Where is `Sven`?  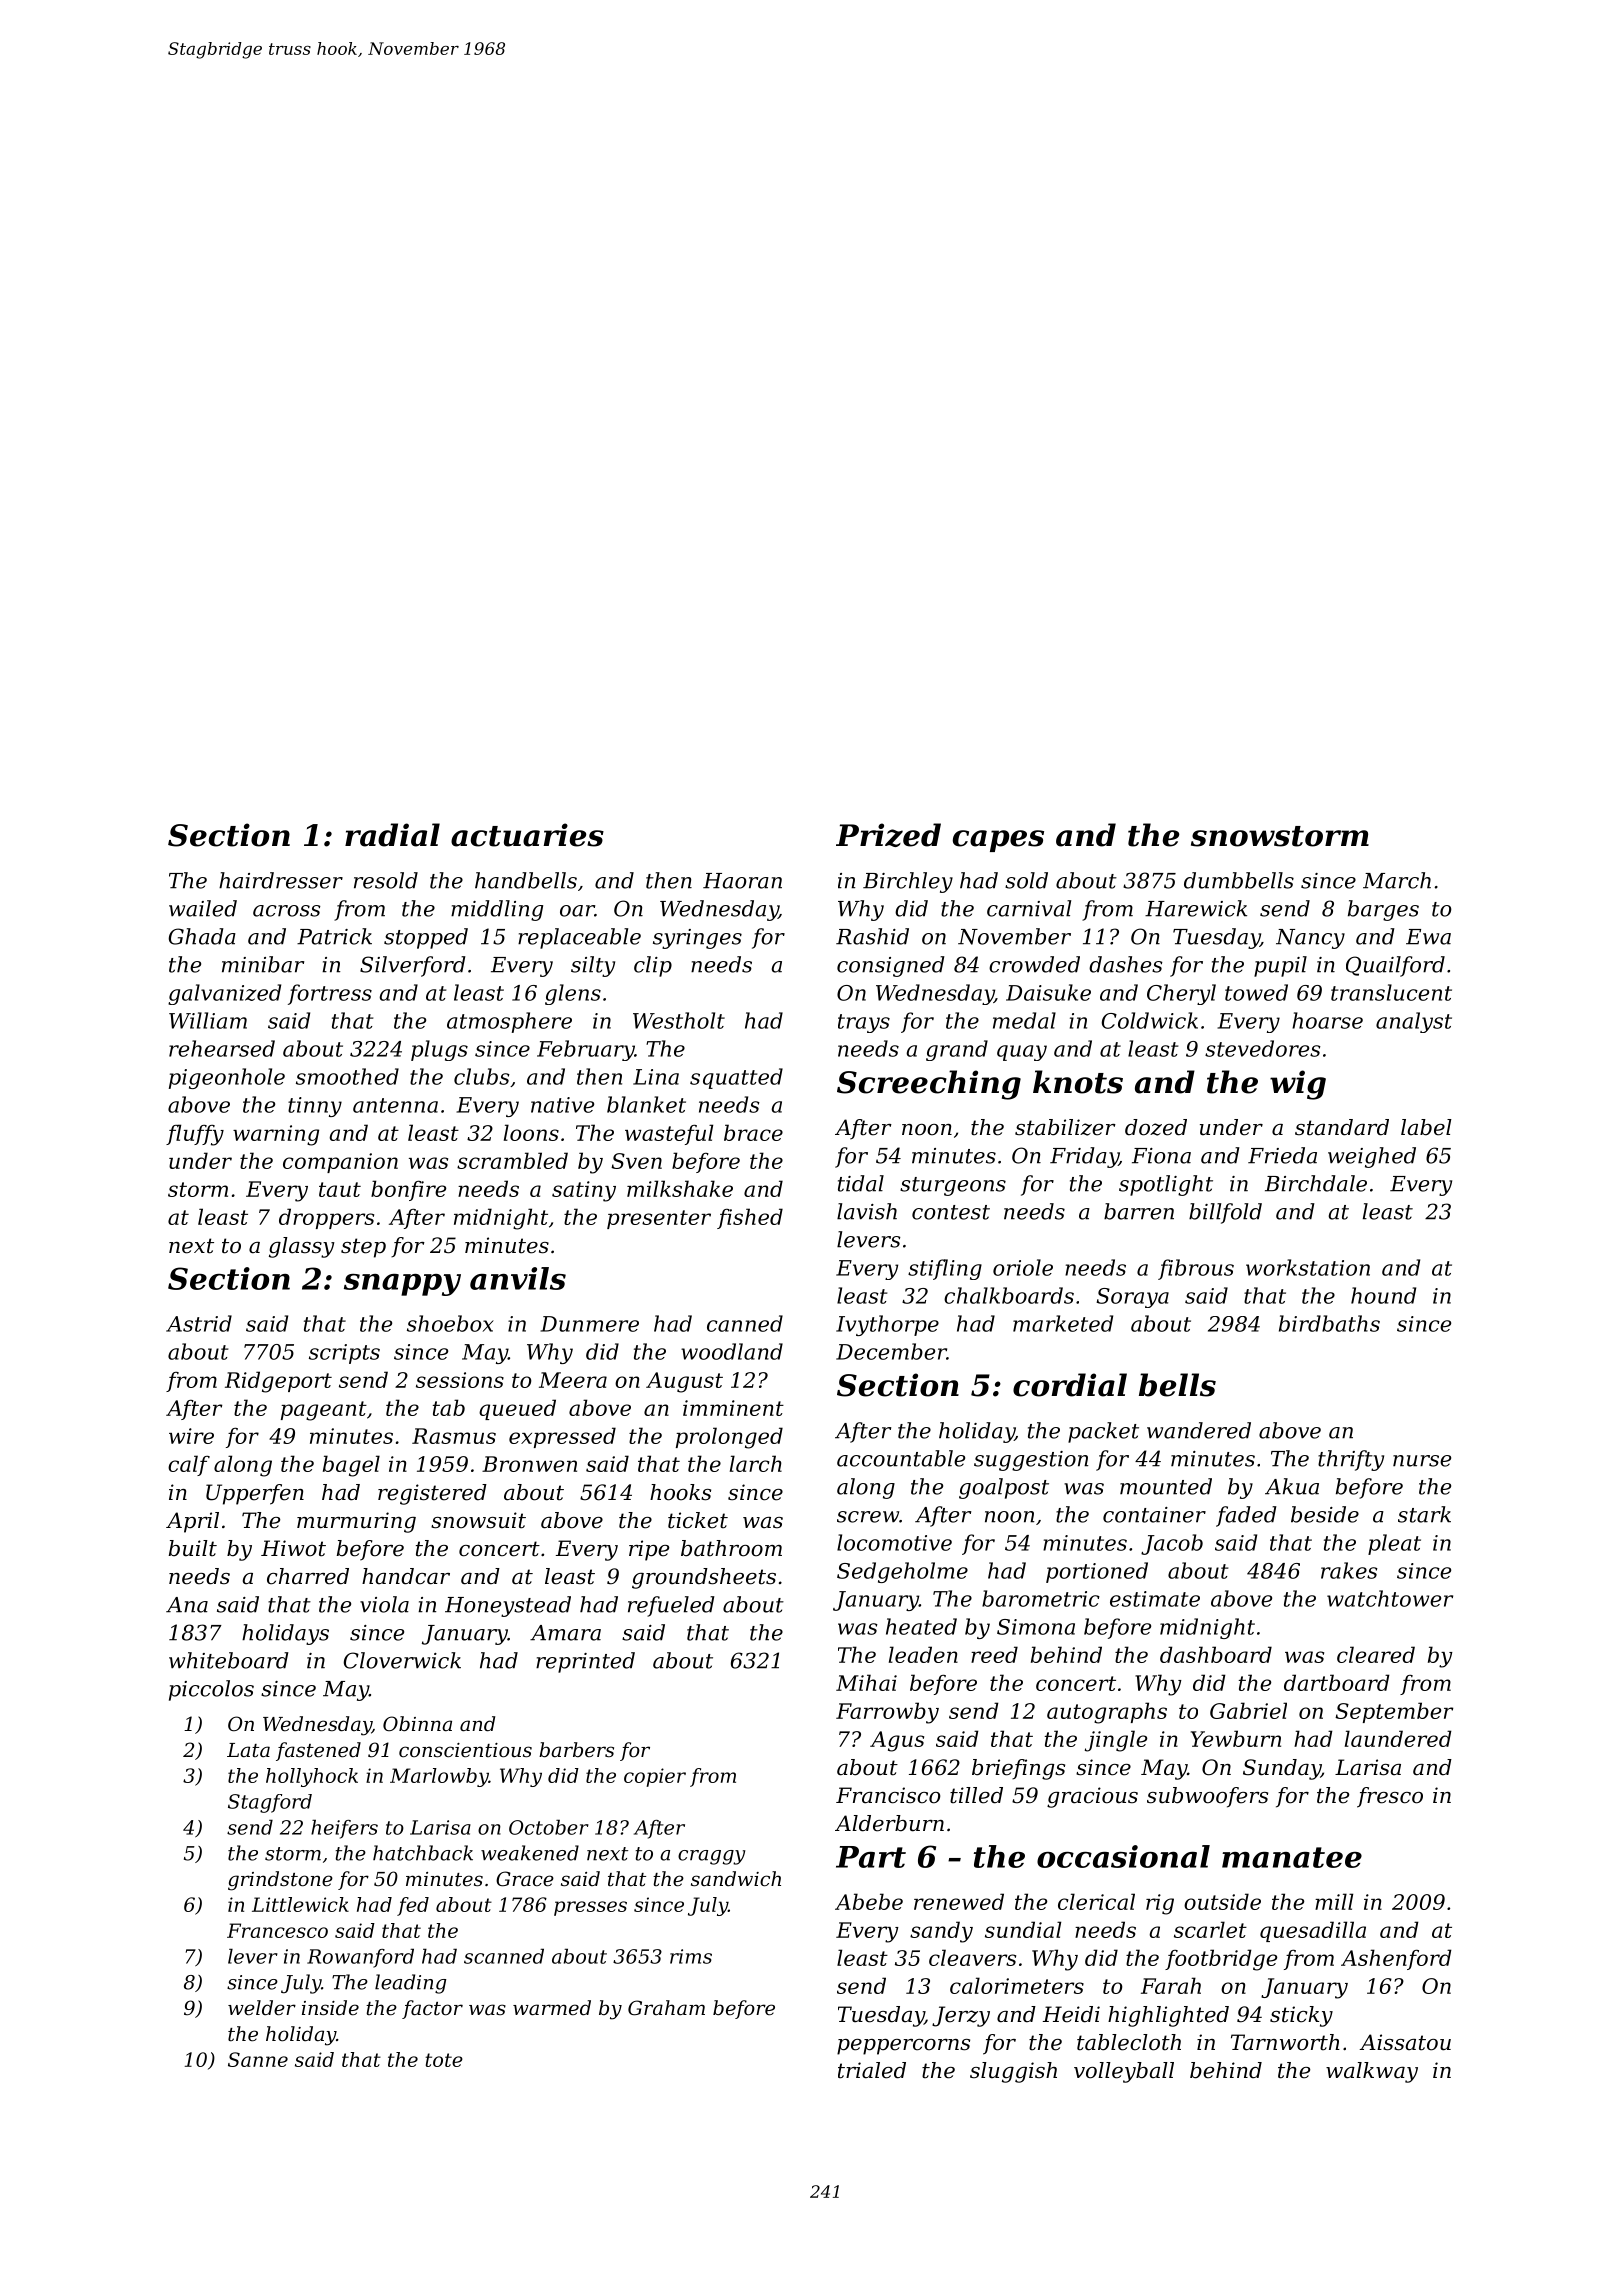 Sven is located at coordinates (636, 1161).
